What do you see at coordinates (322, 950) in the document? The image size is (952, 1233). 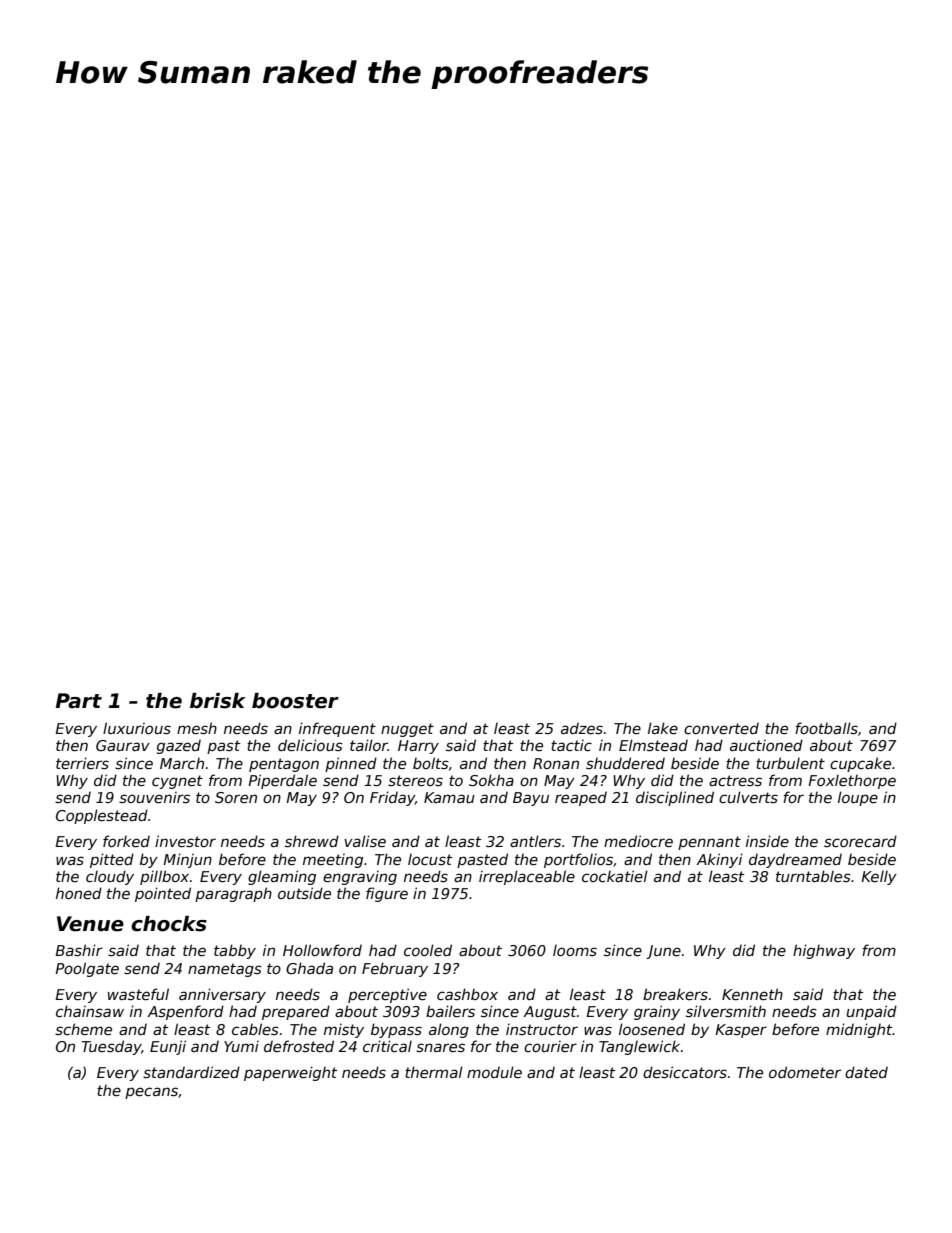 I see `Hollowford` at bounding box center [322, 950].
